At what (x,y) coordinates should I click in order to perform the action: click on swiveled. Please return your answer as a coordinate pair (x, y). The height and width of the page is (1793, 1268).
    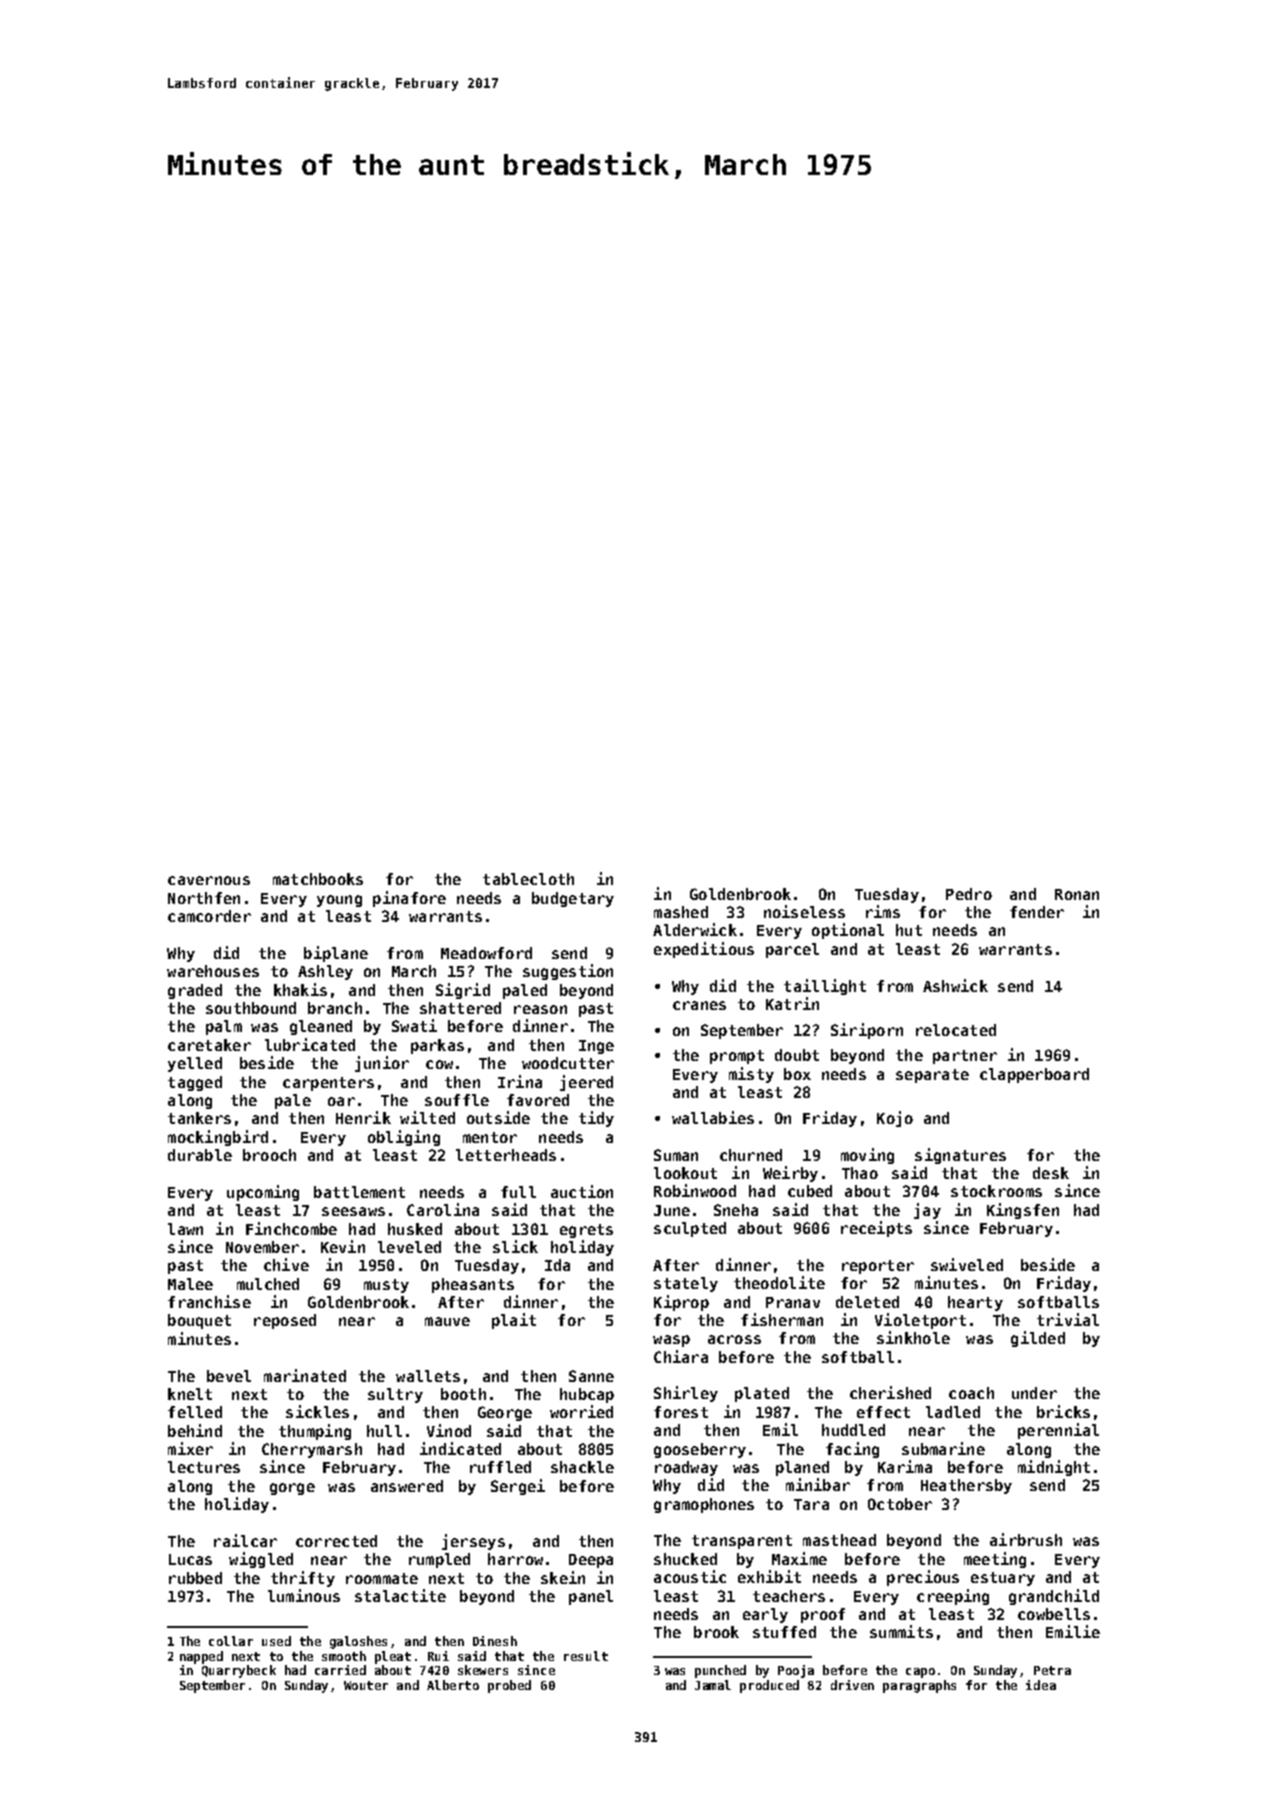
    Looking at the image, I should click on (967, 1264).
